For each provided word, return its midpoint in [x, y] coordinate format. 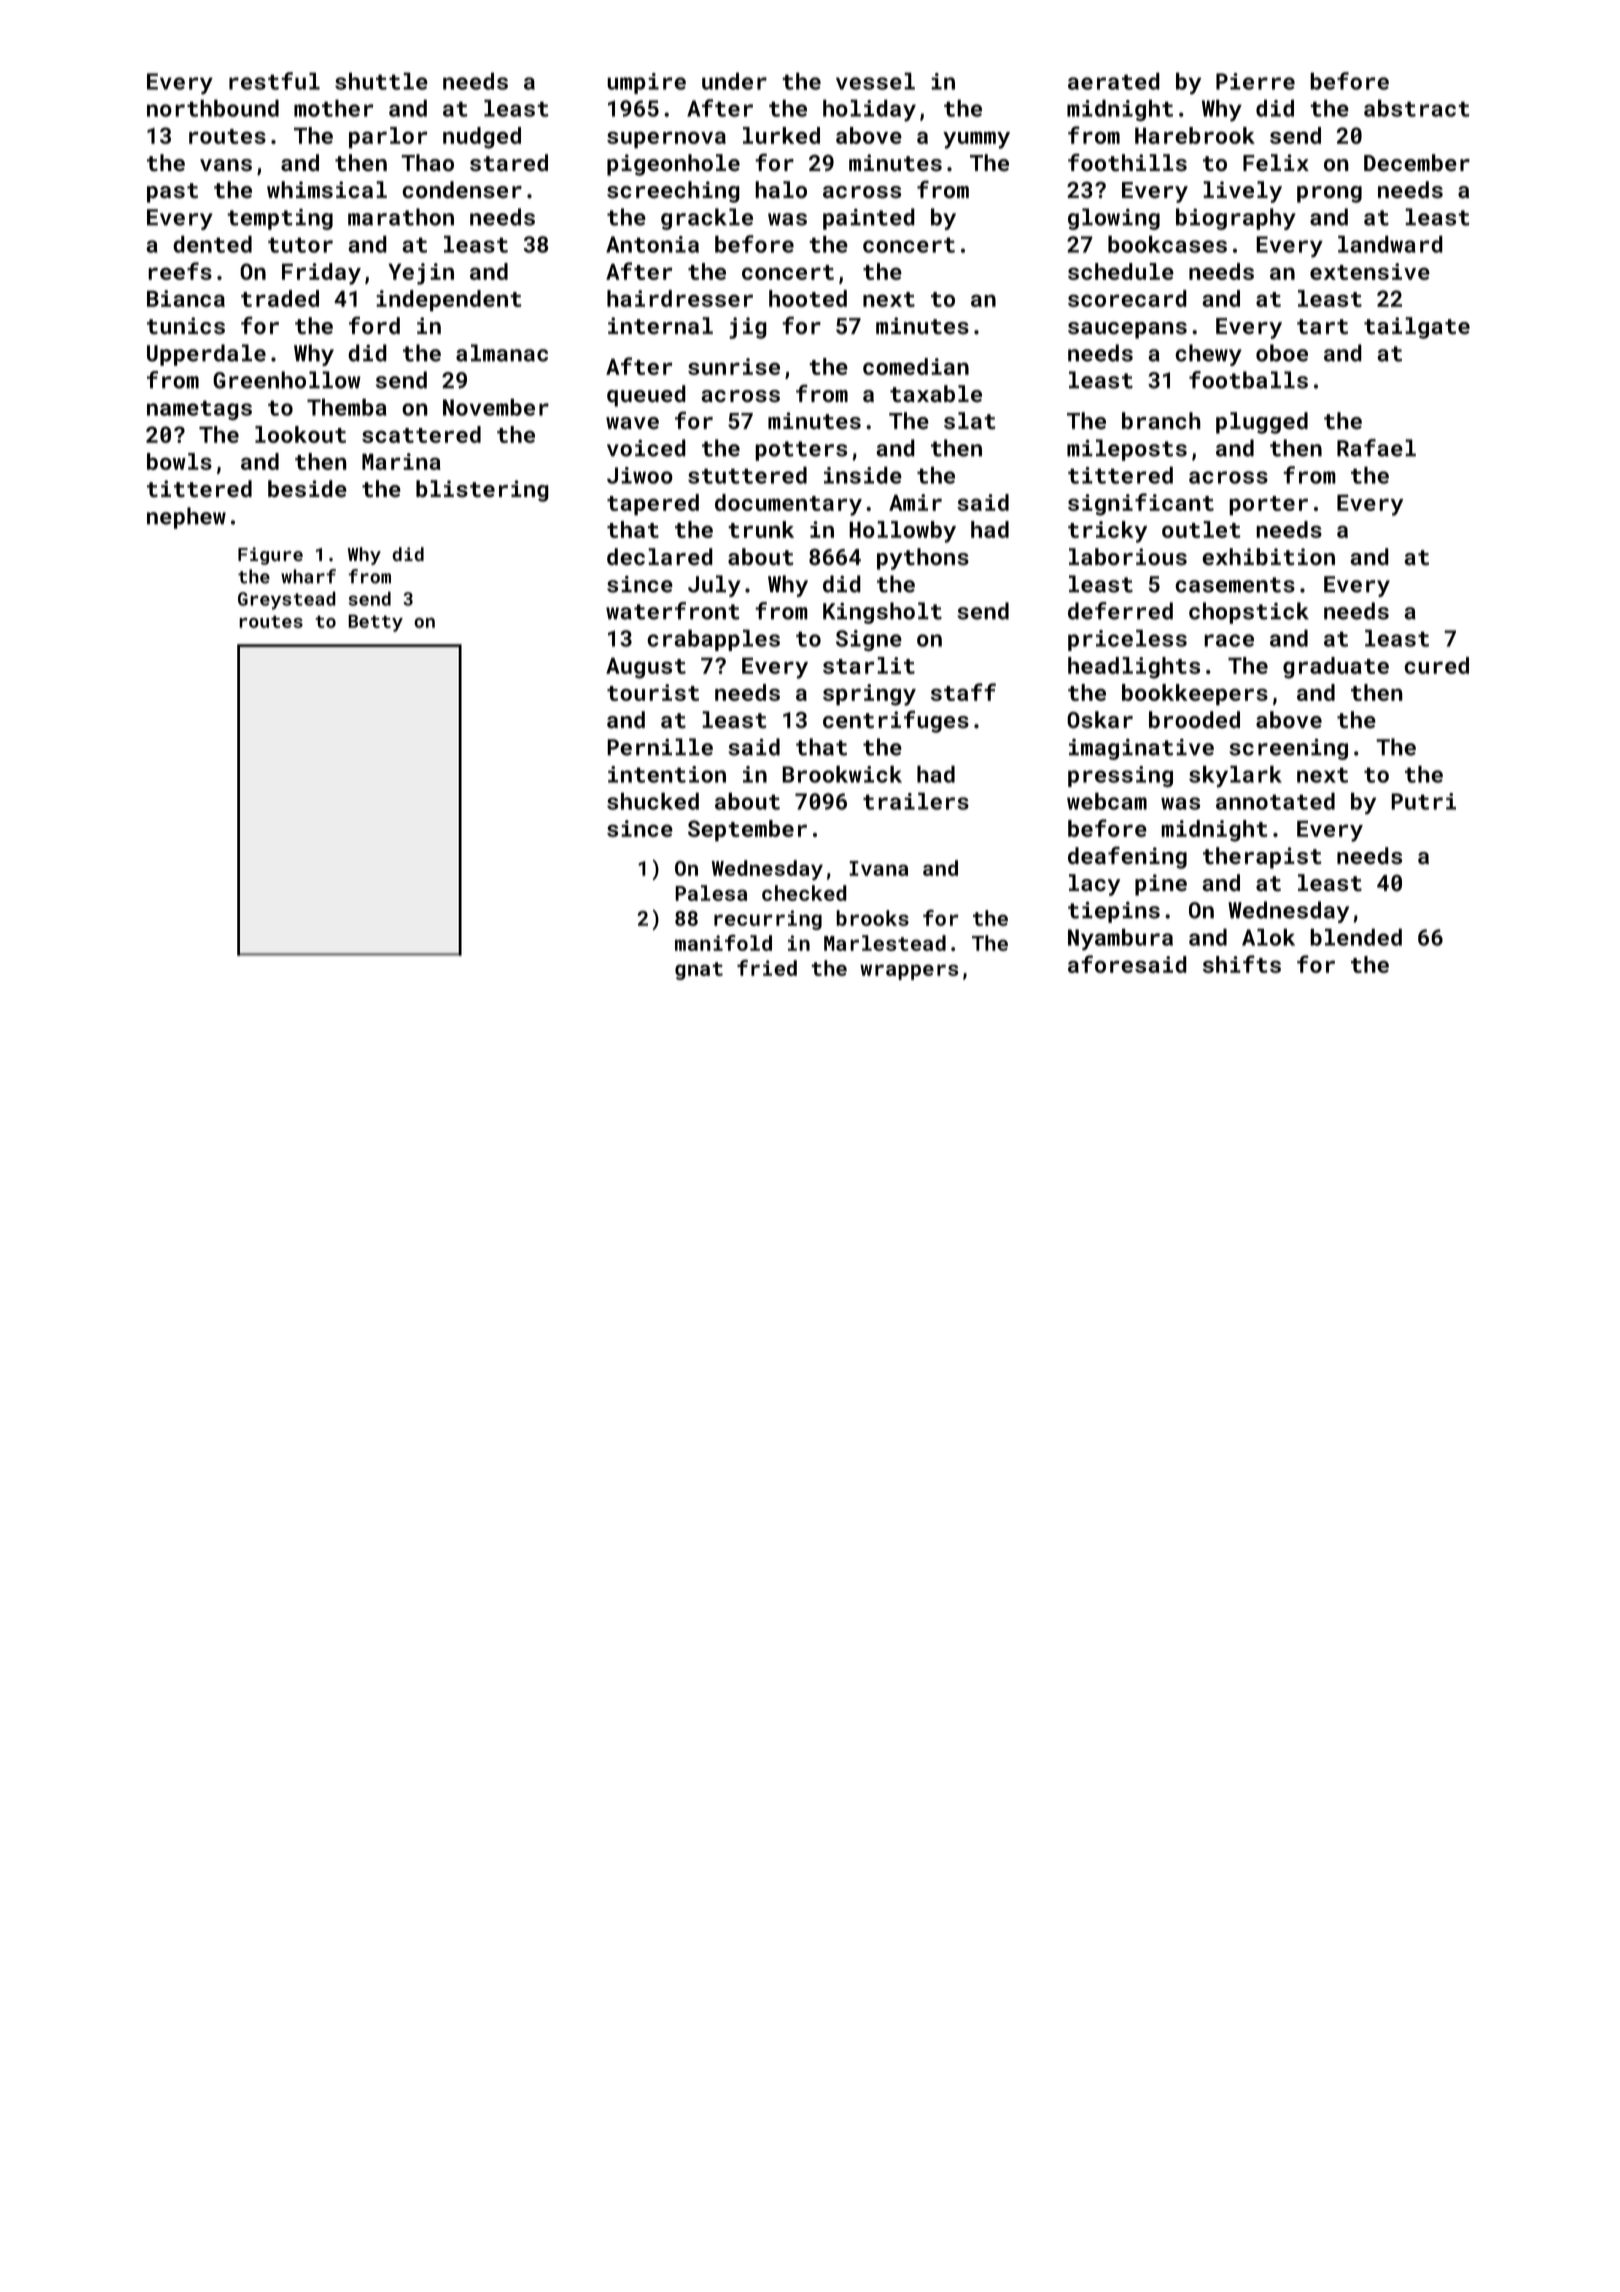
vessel [875, 81]
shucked [653, 801]
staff [963, 692]
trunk [761, 529]
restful [274, 81]
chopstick [1249, 613]
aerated [1114, 81]
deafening [1127, 857]
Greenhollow [287, 380]
